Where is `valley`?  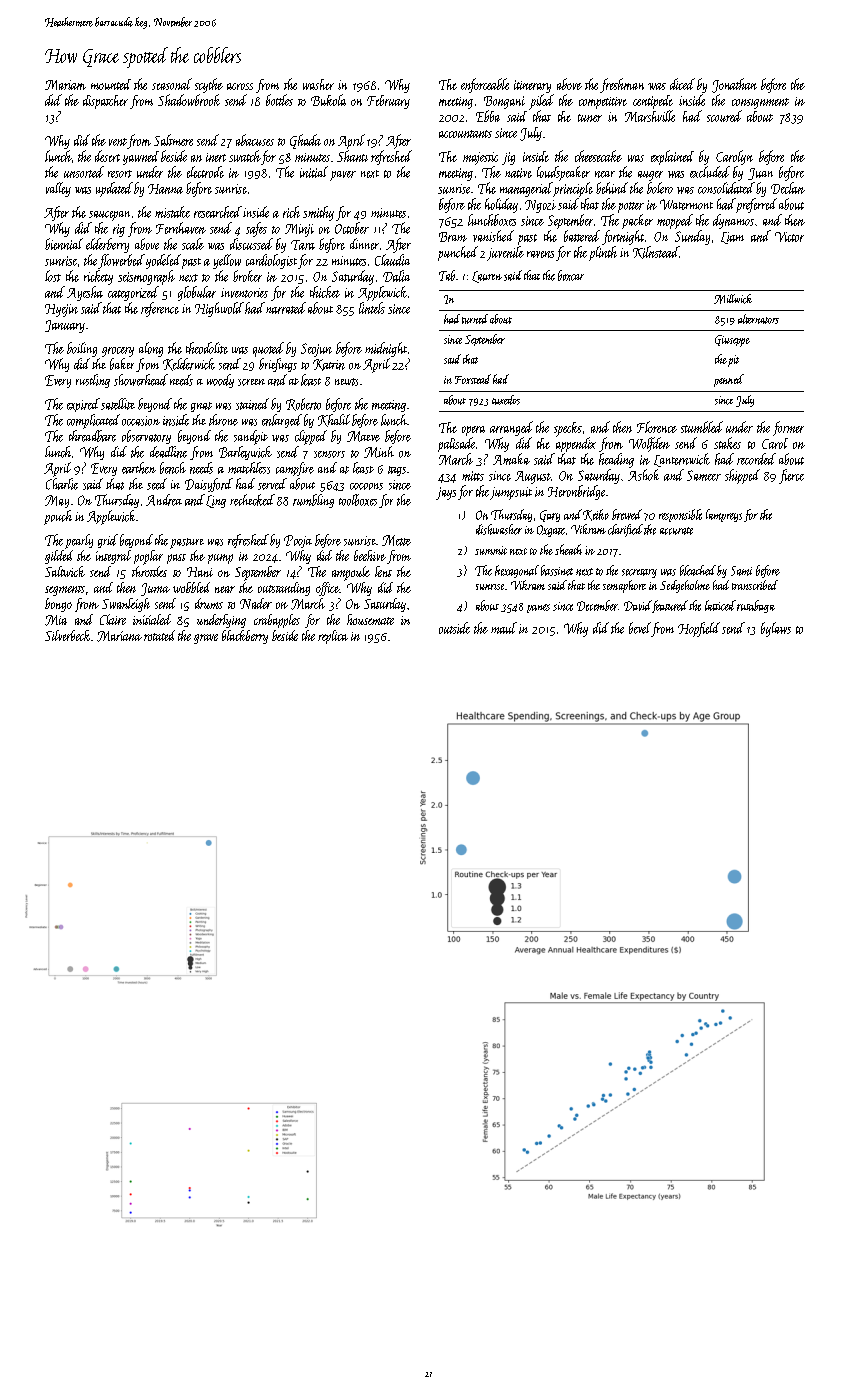 valley is located at coordinates (58, 189).
